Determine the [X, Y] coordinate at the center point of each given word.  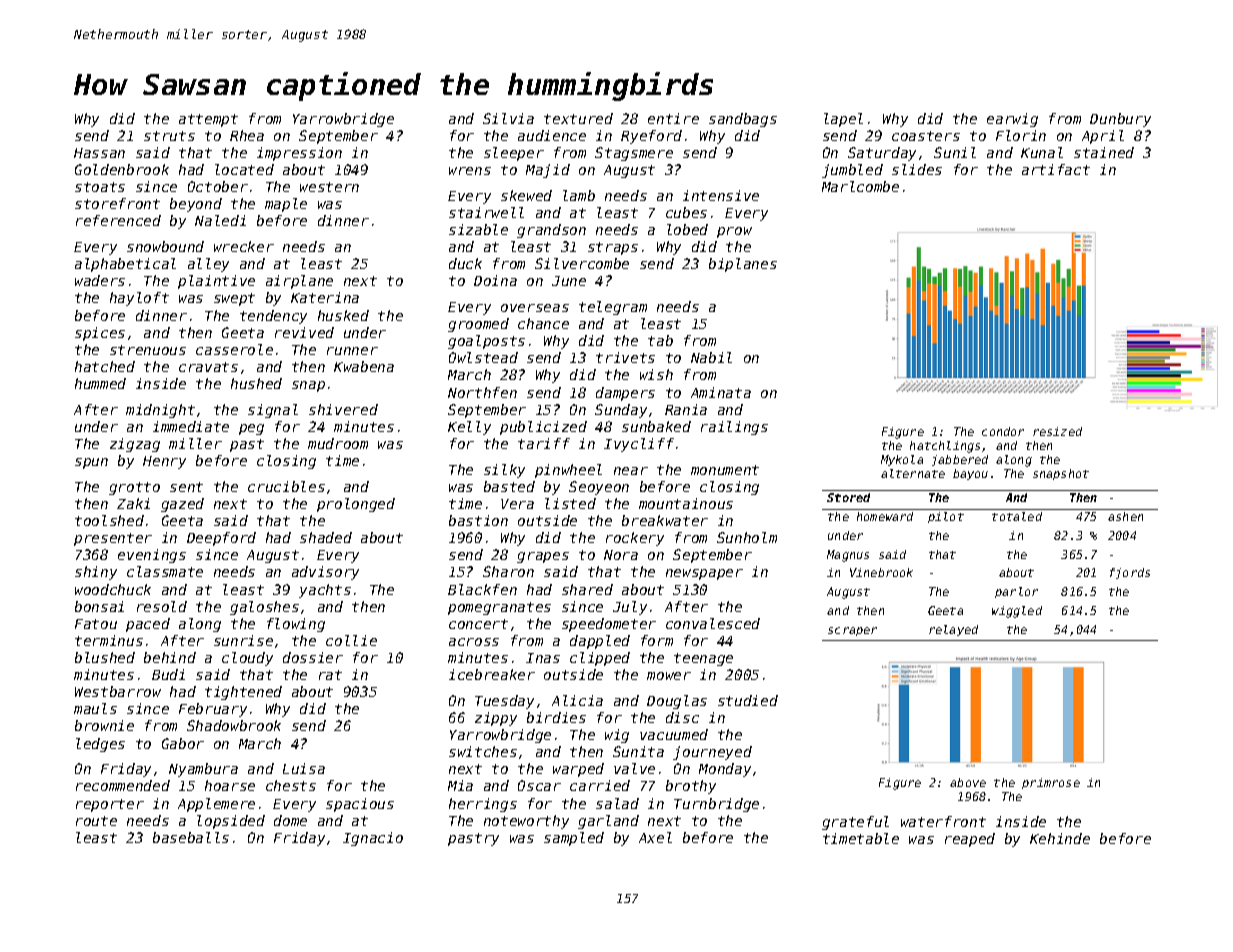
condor [1003, 431]
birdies [556, 717]
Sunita [638, 751]
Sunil [955, 152]
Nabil [711, 357]
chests [291, 785]
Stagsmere [634, 154]
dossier [313, 657]
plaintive [216, 282]
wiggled [1017, 612]
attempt [208, 120]
